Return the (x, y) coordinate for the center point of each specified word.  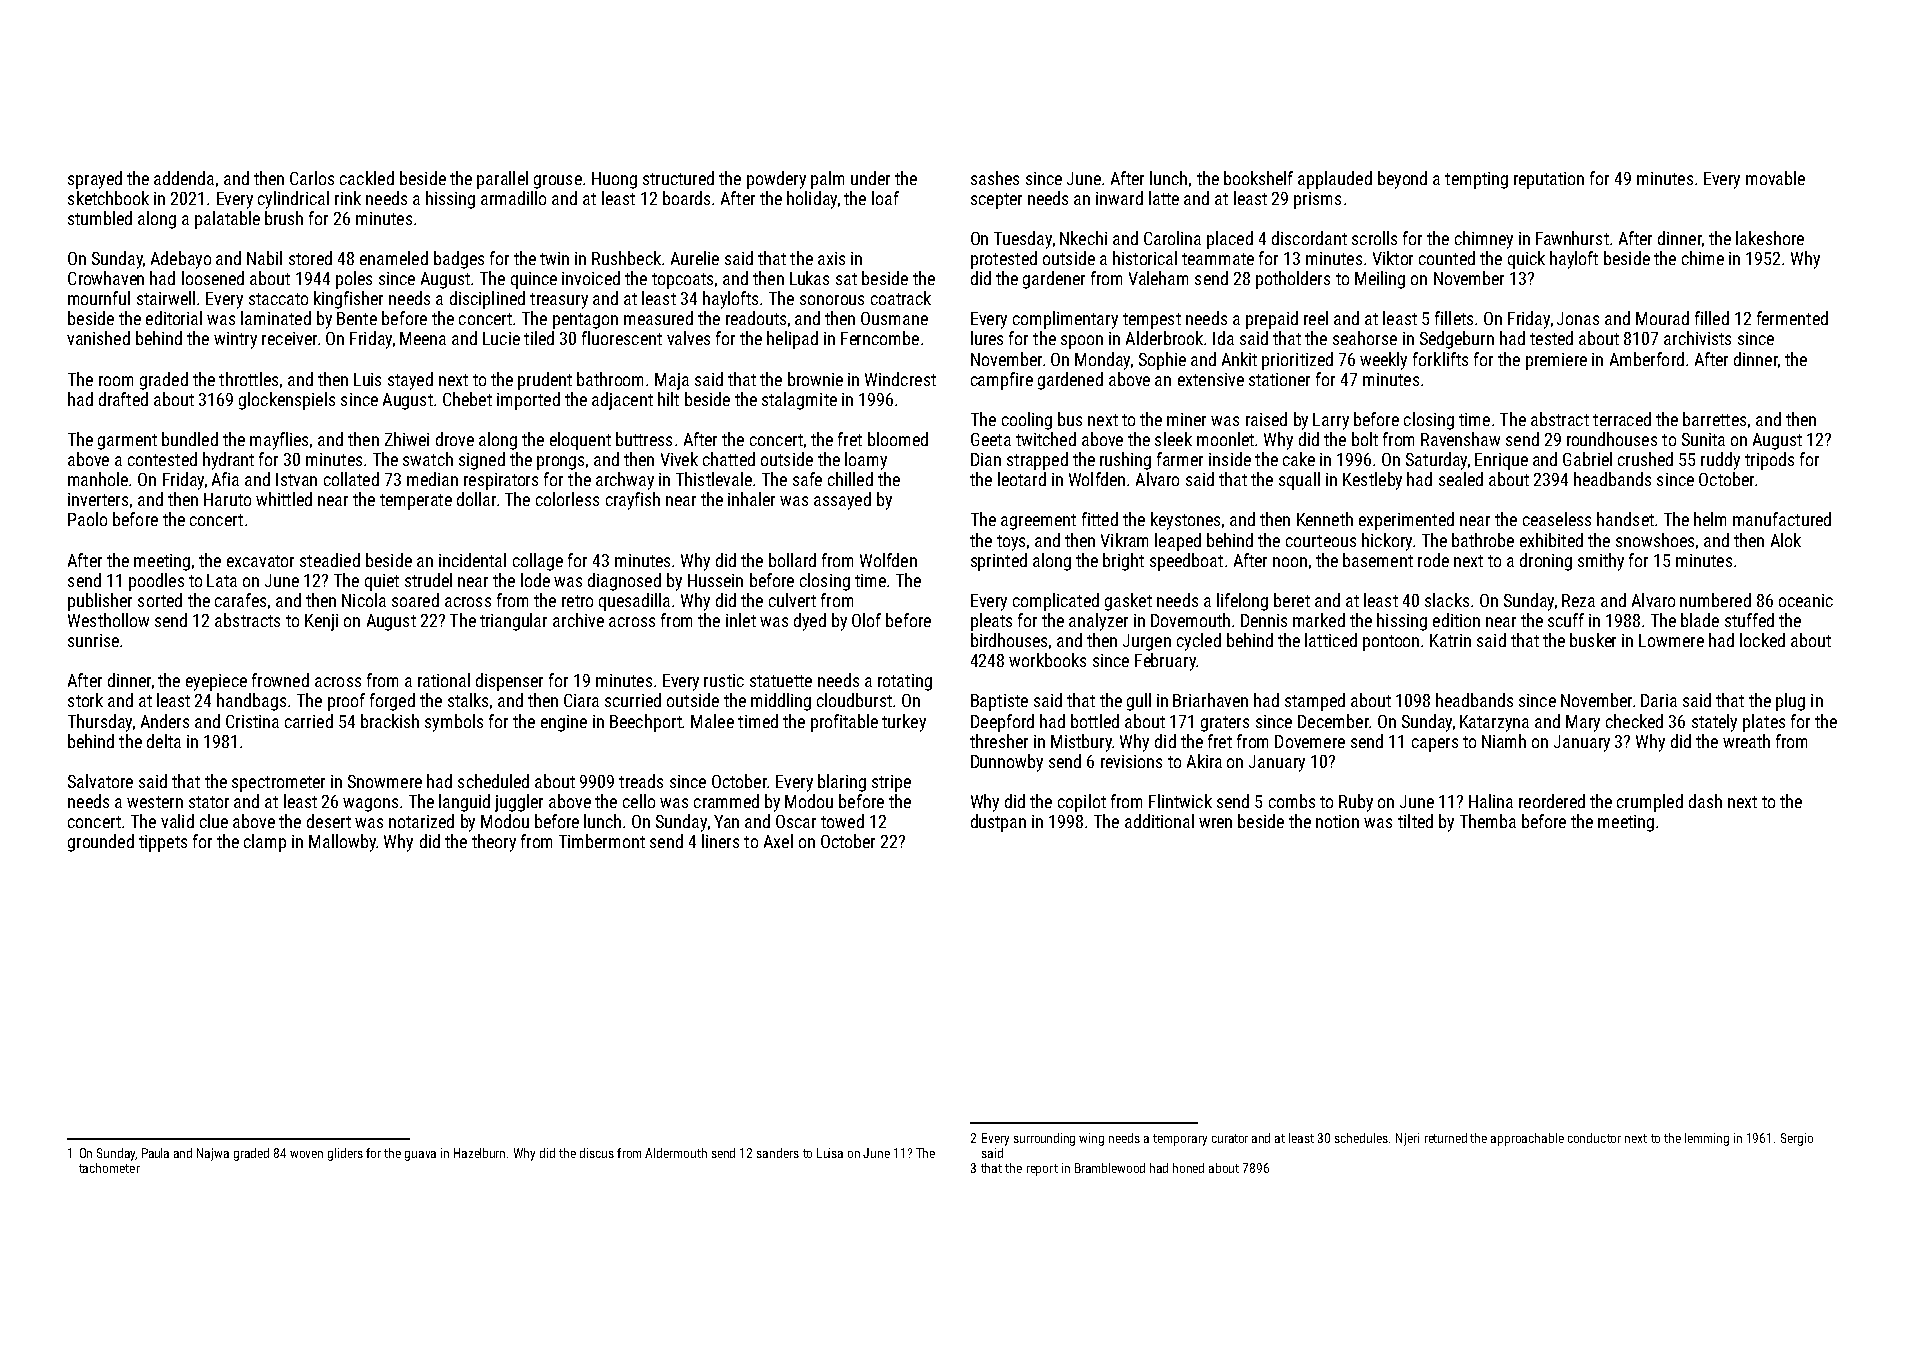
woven (306, 1154)
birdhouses (1009, 640)
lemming (1707, 1139)
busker (1593, 640)
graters (1225, 724)
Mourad (1662, 318)
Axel (778, 841)
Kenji (321, 622)
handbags (251, 702)
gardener (1054, 280)
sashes (995, 178)
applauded (1335, 180)
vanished (98, 338)
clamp (265, 843)
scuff (1566, 620)
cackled (367, 178)
